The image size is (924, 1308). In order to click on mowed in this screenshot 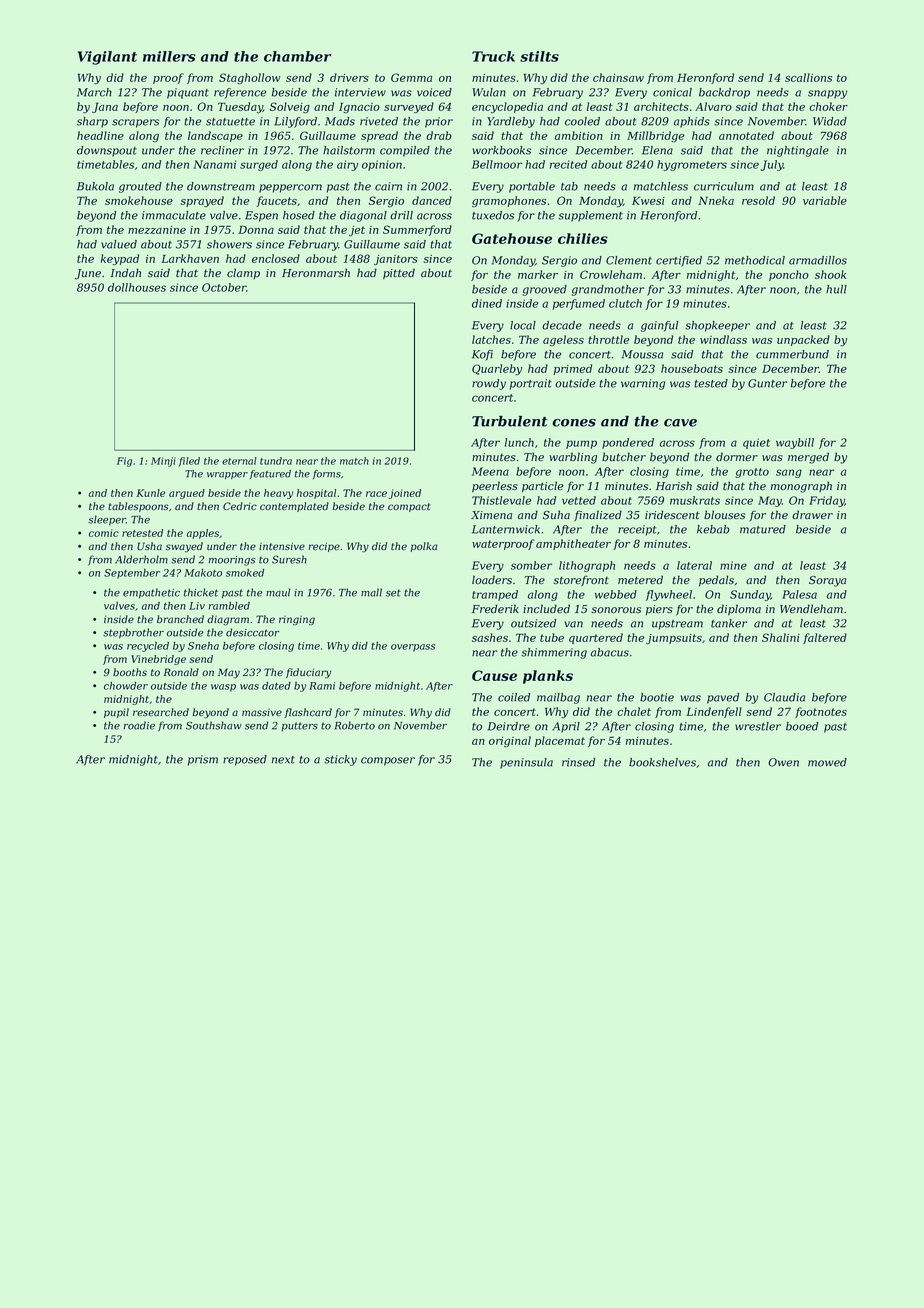, I will do `click(827, 762)`.
